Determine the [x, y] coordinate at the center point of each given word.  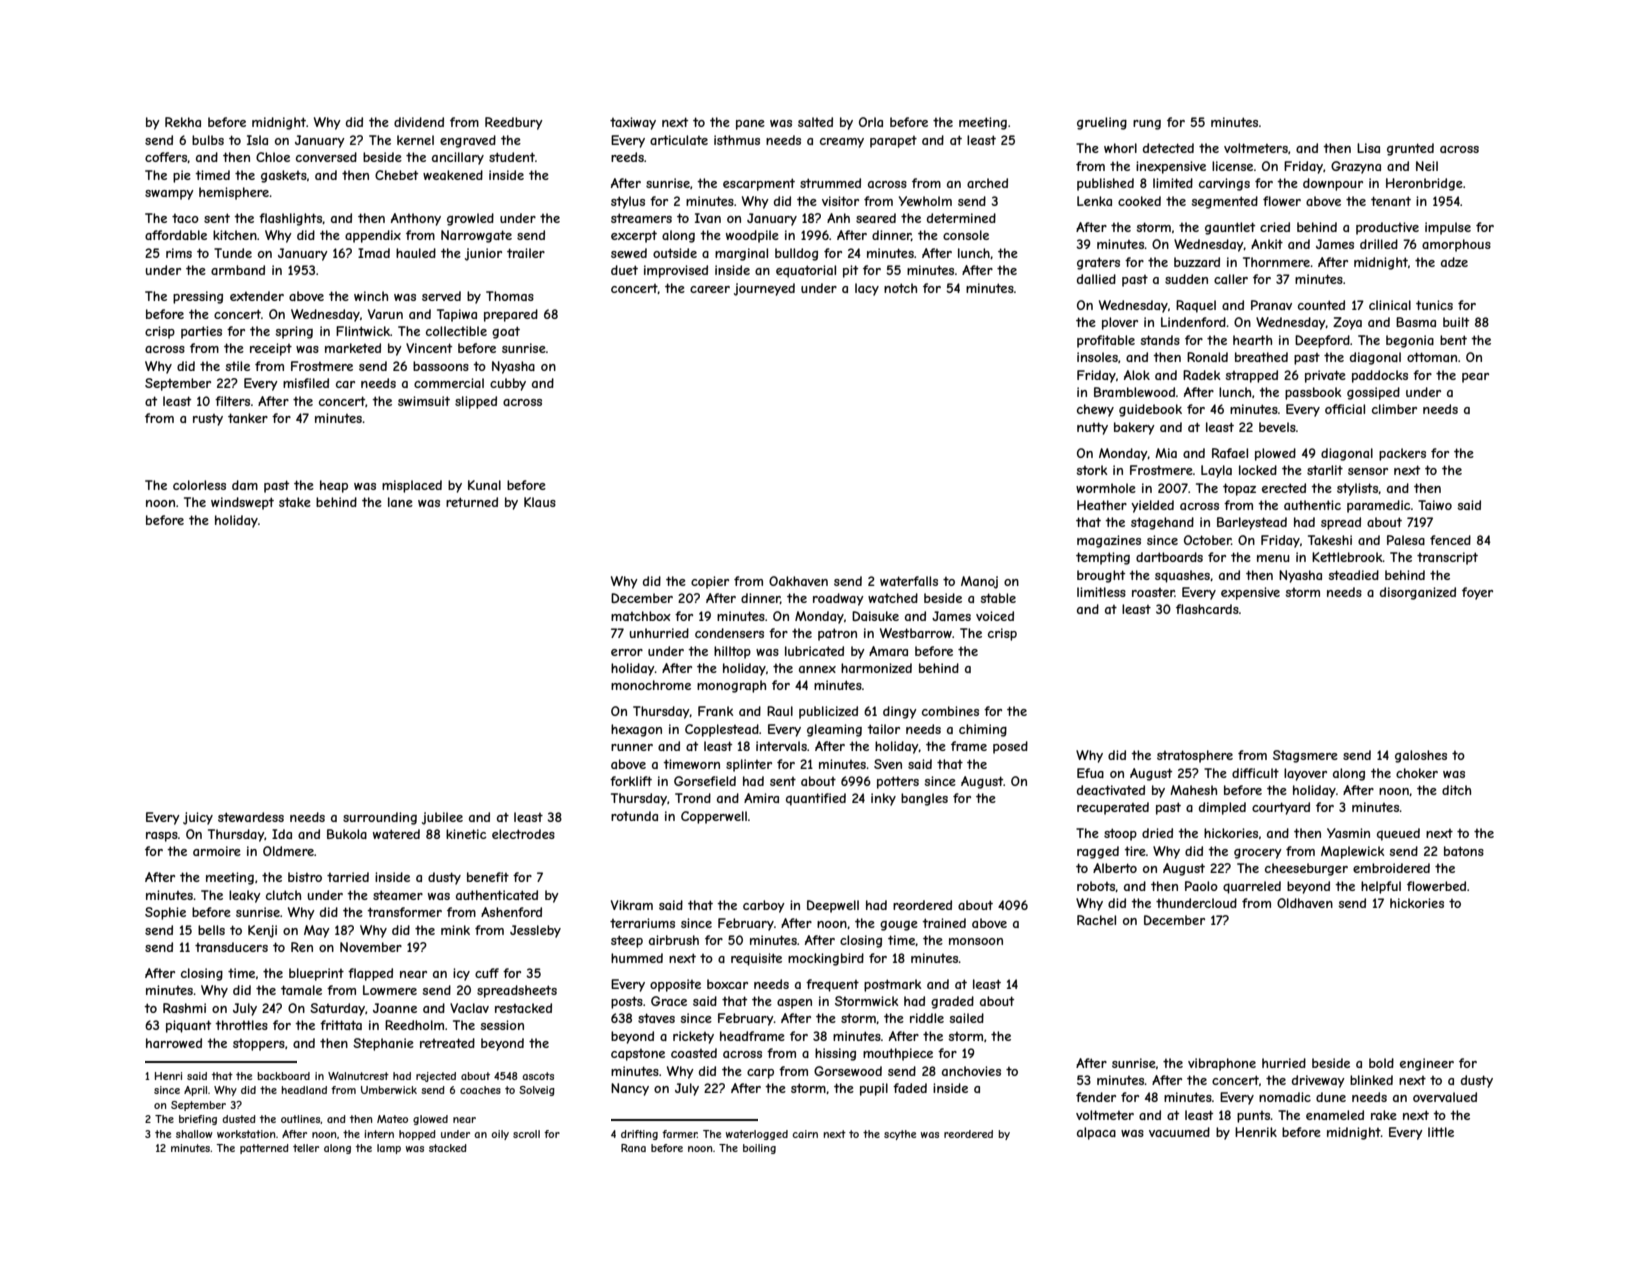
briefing [198, 1120]
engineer [1427, 1064]
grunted [1410, 149]
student [512, 157]
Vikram [632, 905]
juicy [198, 818]
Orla [871, 122]
